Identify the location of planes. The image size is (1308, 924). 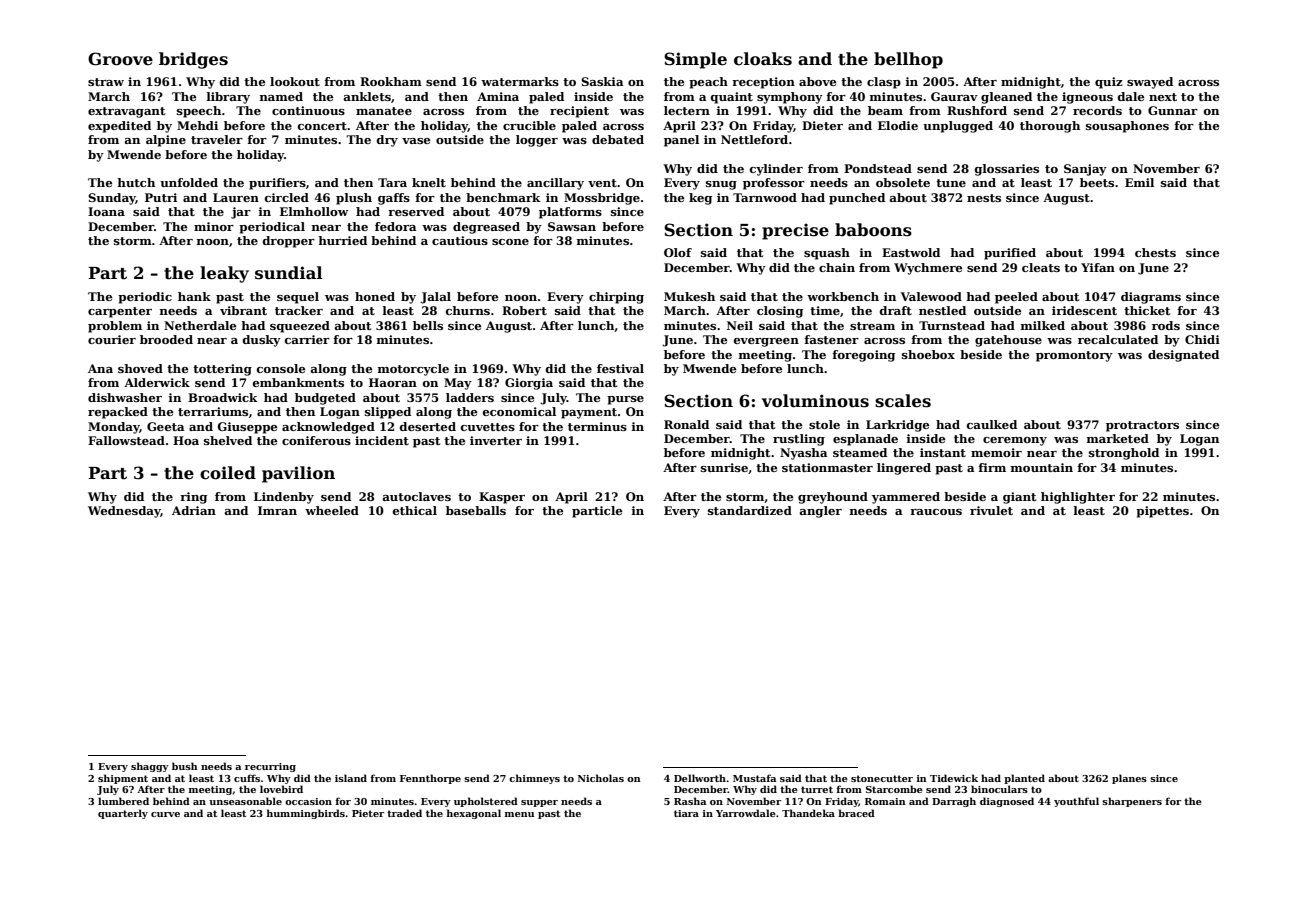
(1129, 779).
